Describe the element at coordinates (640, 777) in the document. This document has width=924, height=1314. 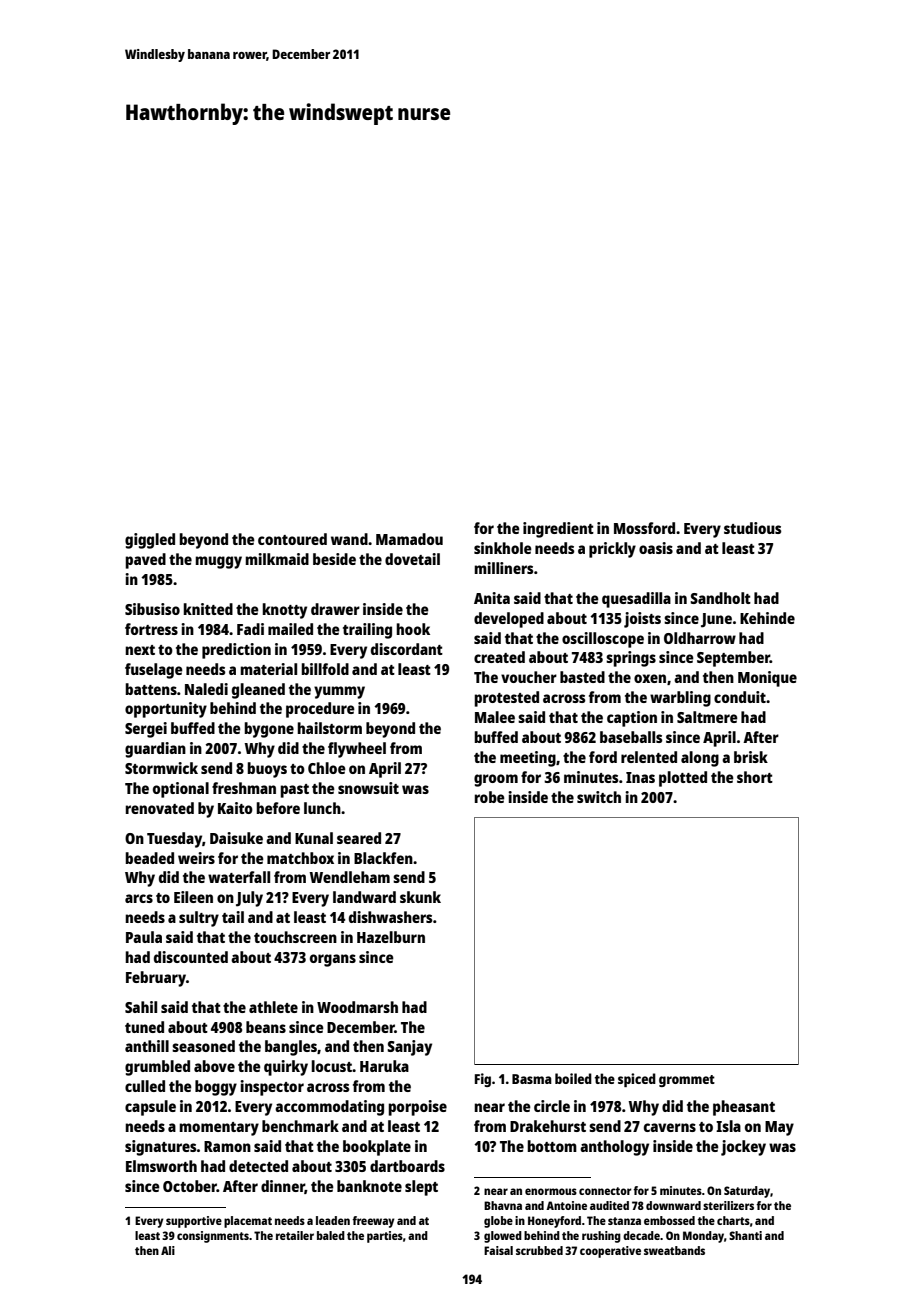
I see `Inas` at that location.
